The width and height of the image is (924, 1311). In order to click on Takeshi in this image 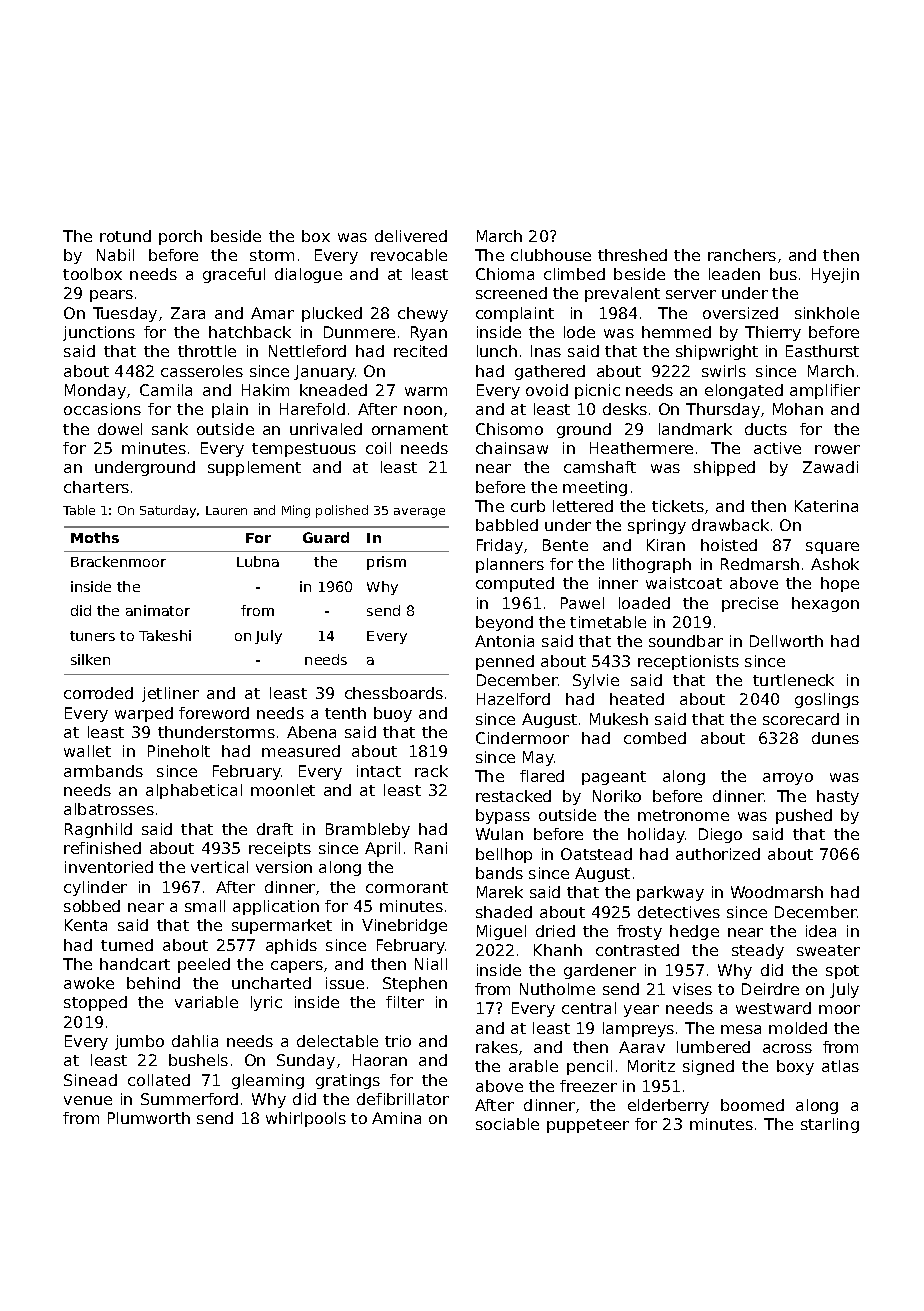, I will do `click(165, 635)`.
